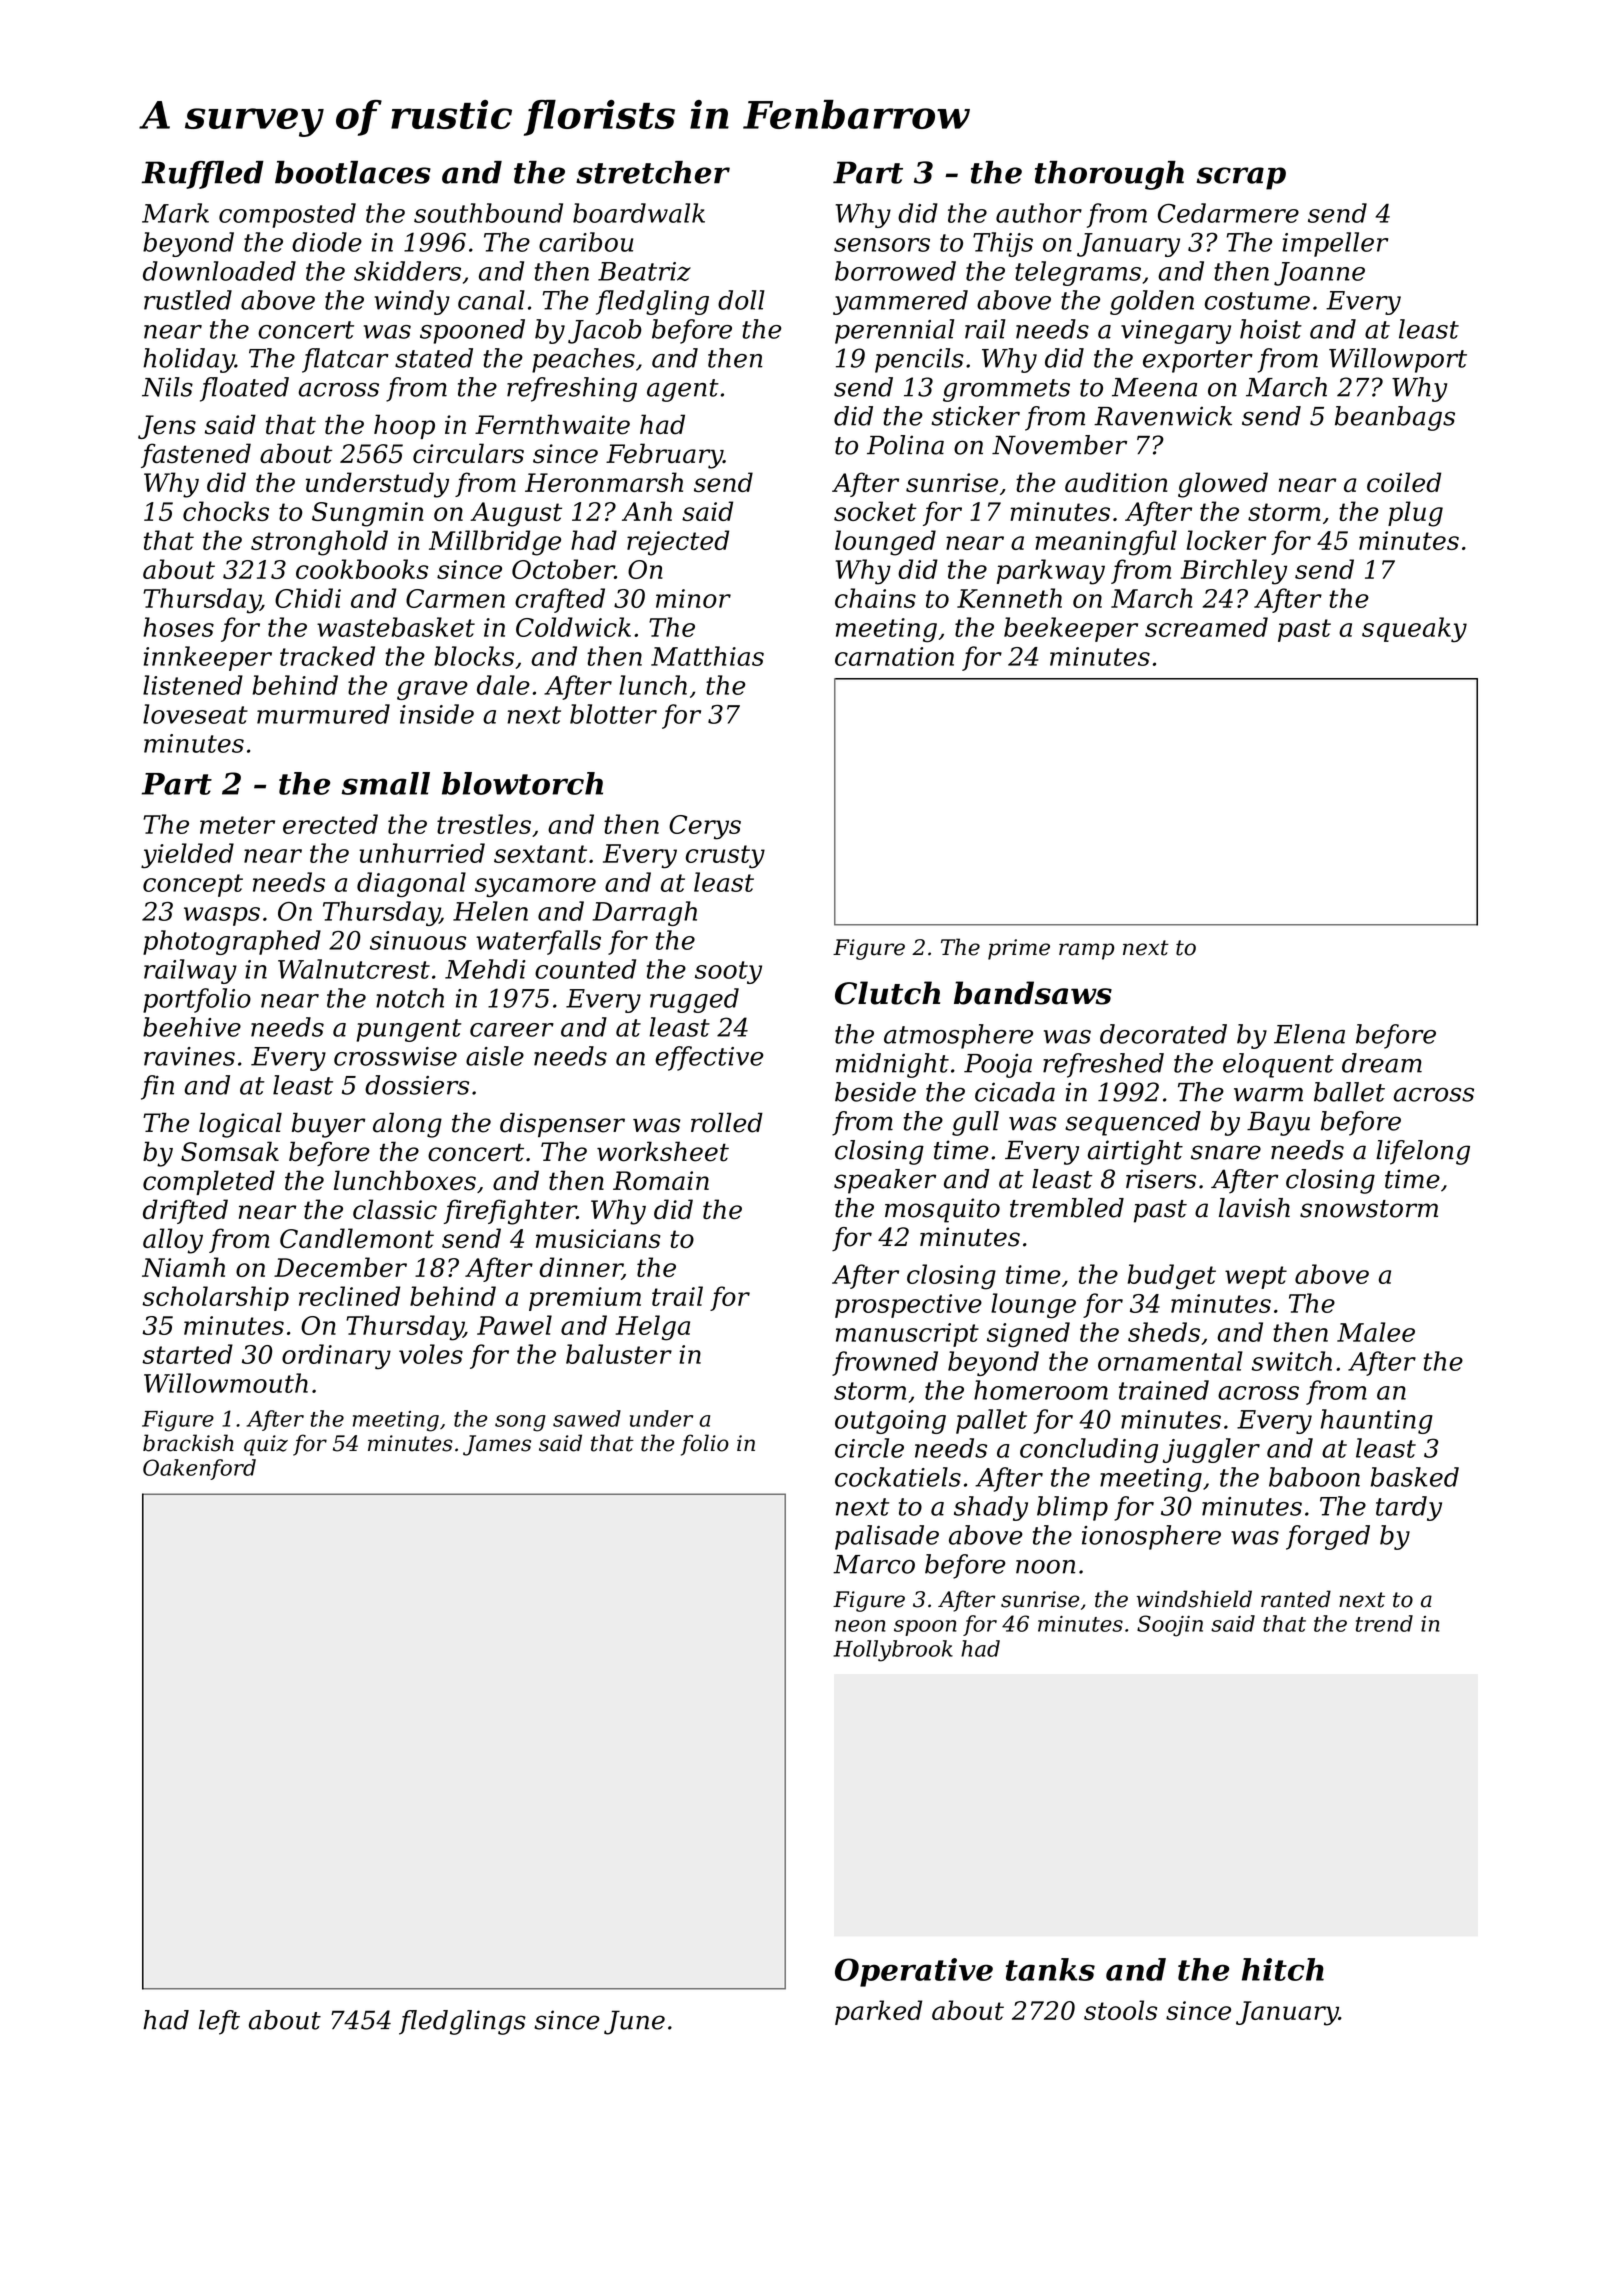 This screenshot has height=2292, width=1620. Describe the element at coordinates (894, 656) in the screenshot. I see `carnation` at that location.
